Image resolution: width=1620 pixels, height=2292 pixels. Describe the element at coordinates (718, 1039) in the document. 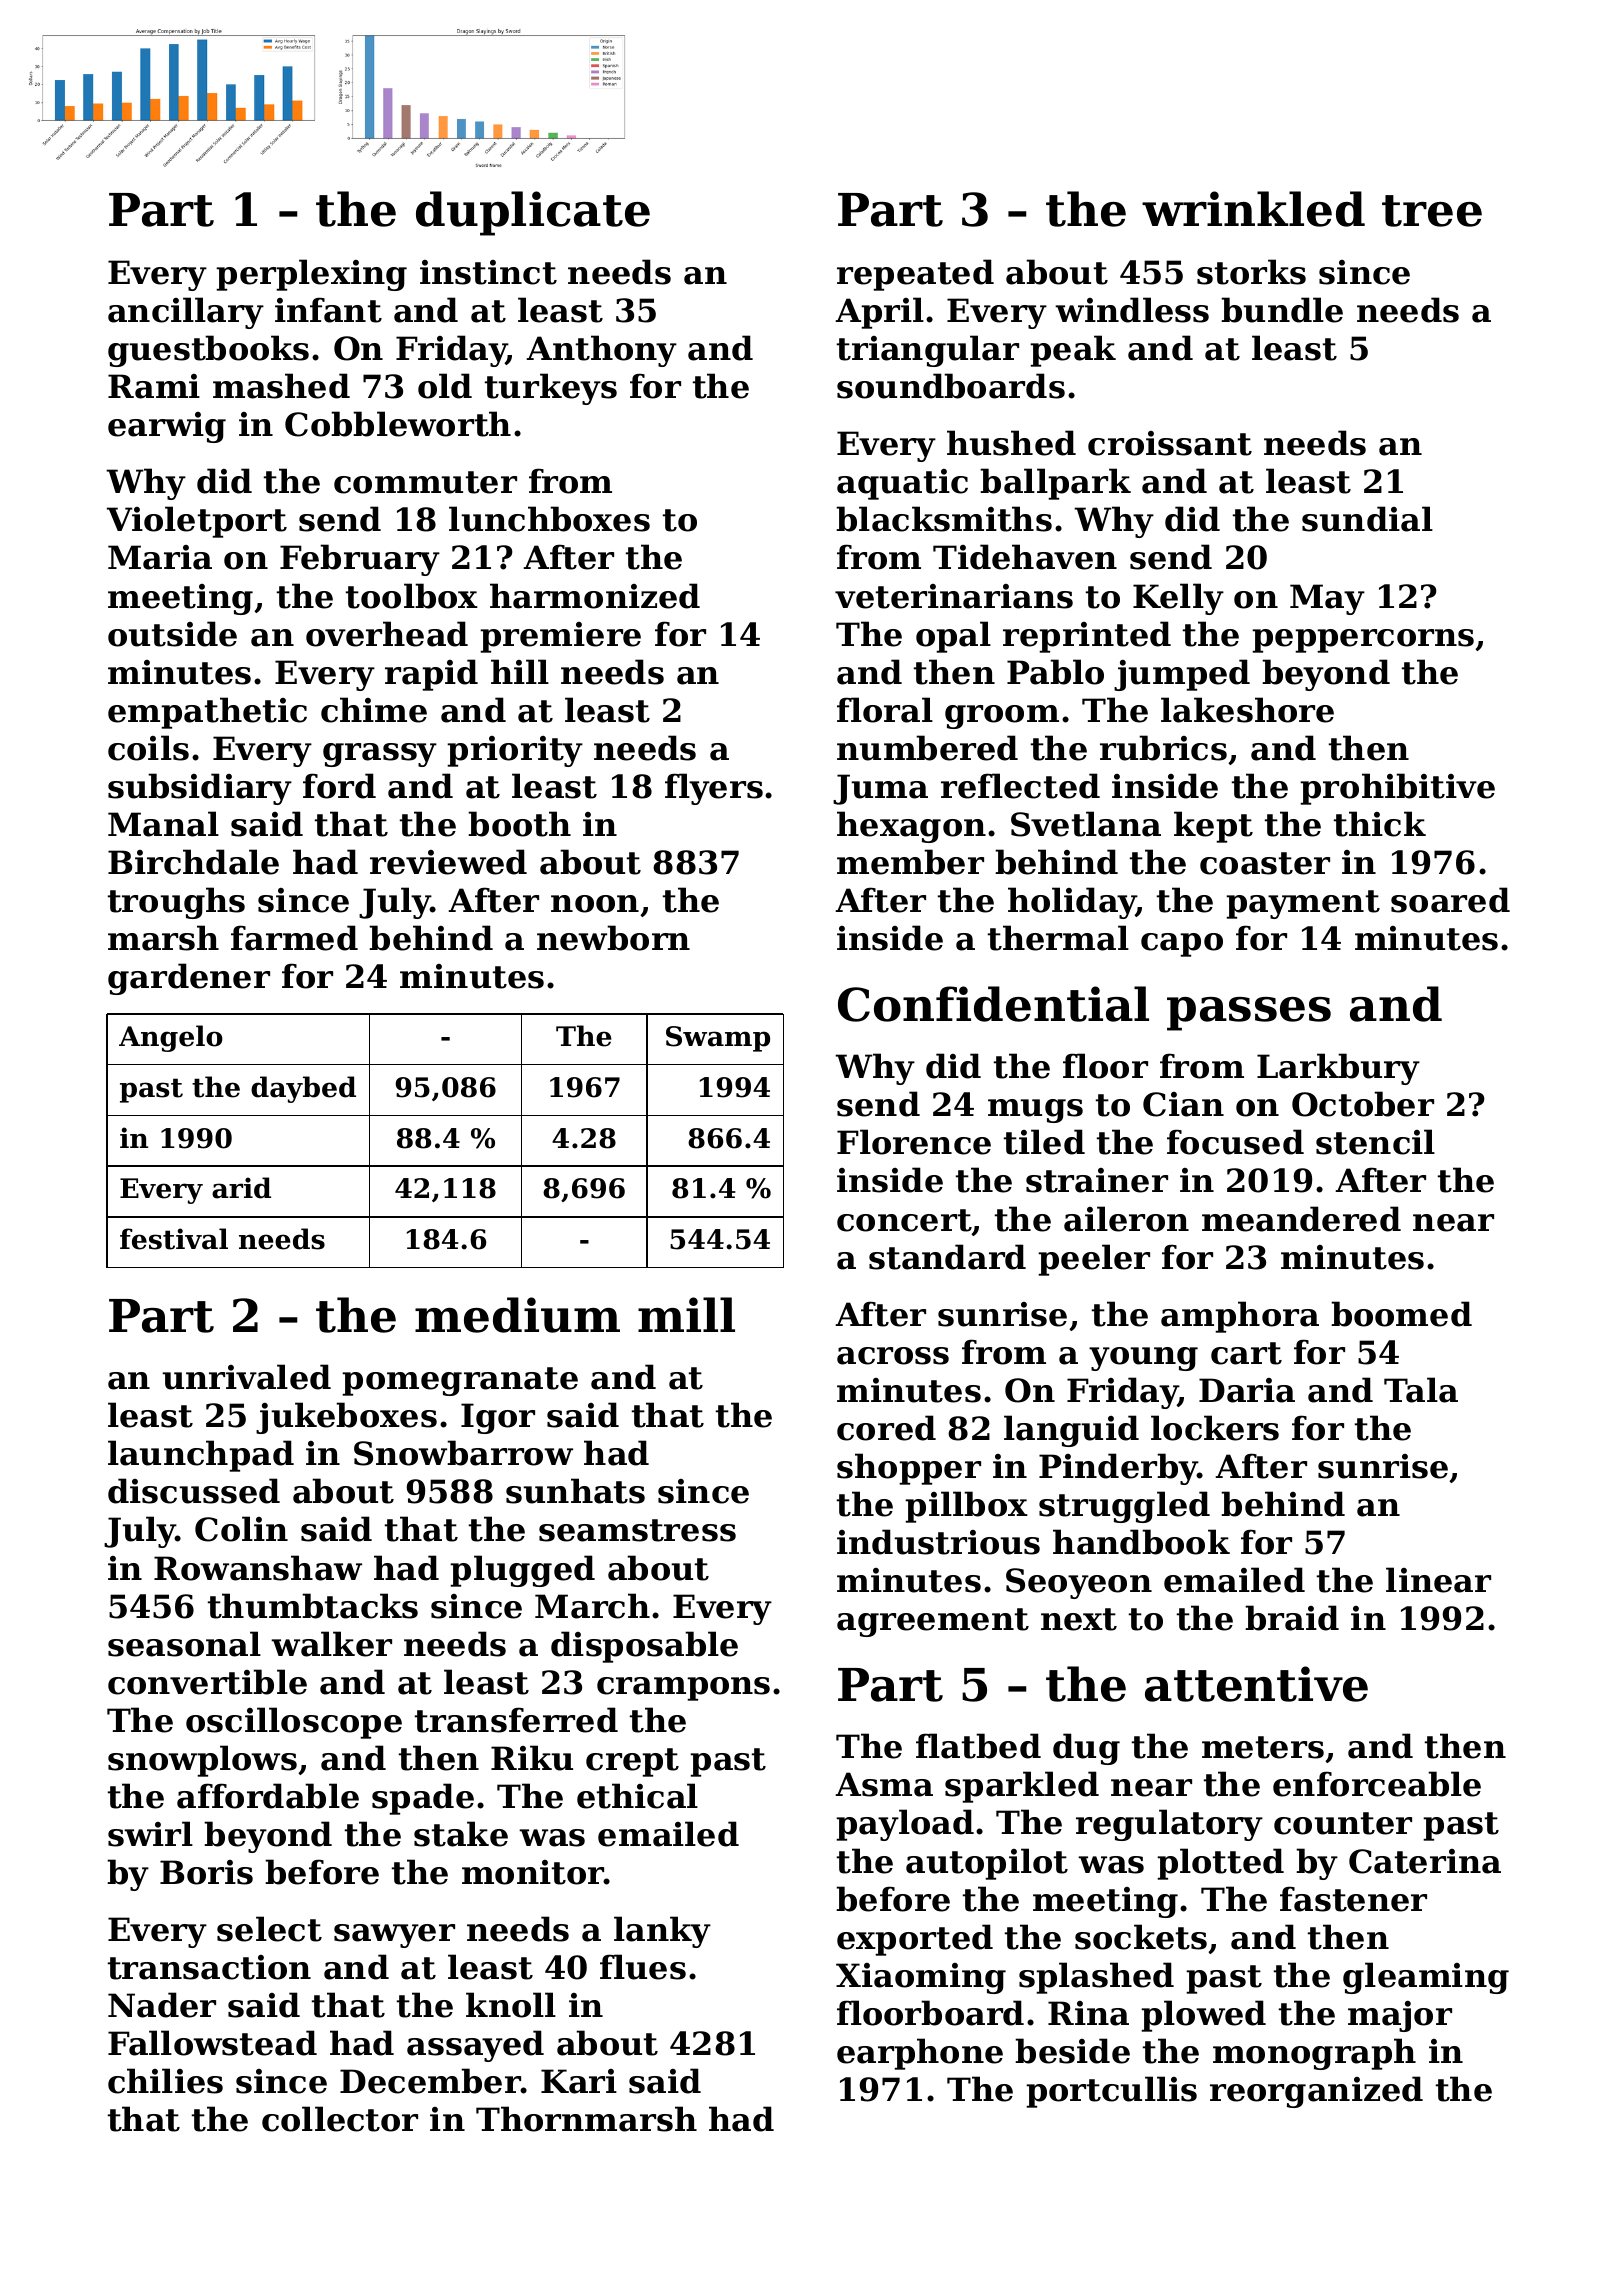

I see `Swamp` at that location.
